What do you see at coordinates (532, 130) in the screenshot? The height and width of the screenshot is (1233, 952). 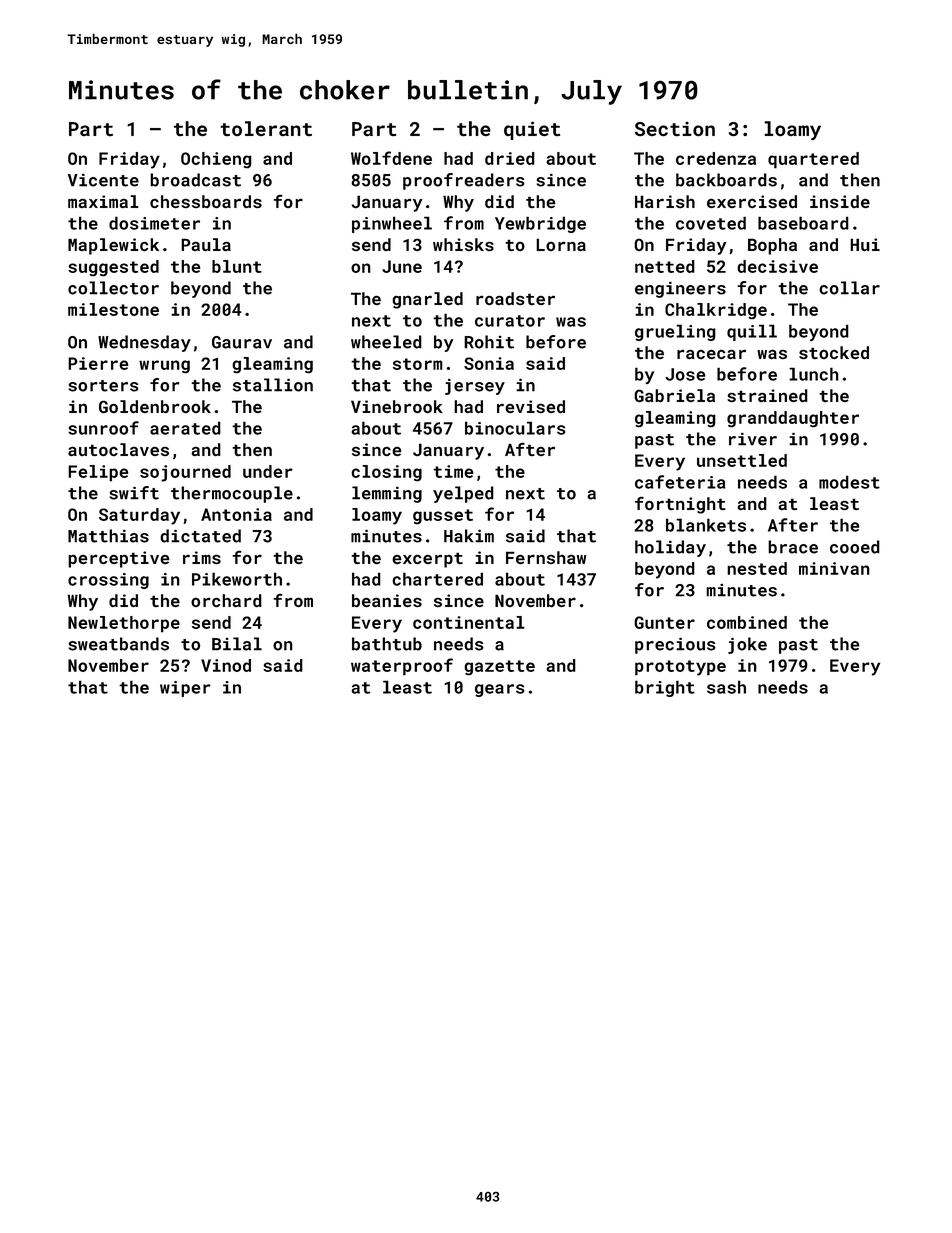 I see `quiet` at bounding box center [532, 130].
